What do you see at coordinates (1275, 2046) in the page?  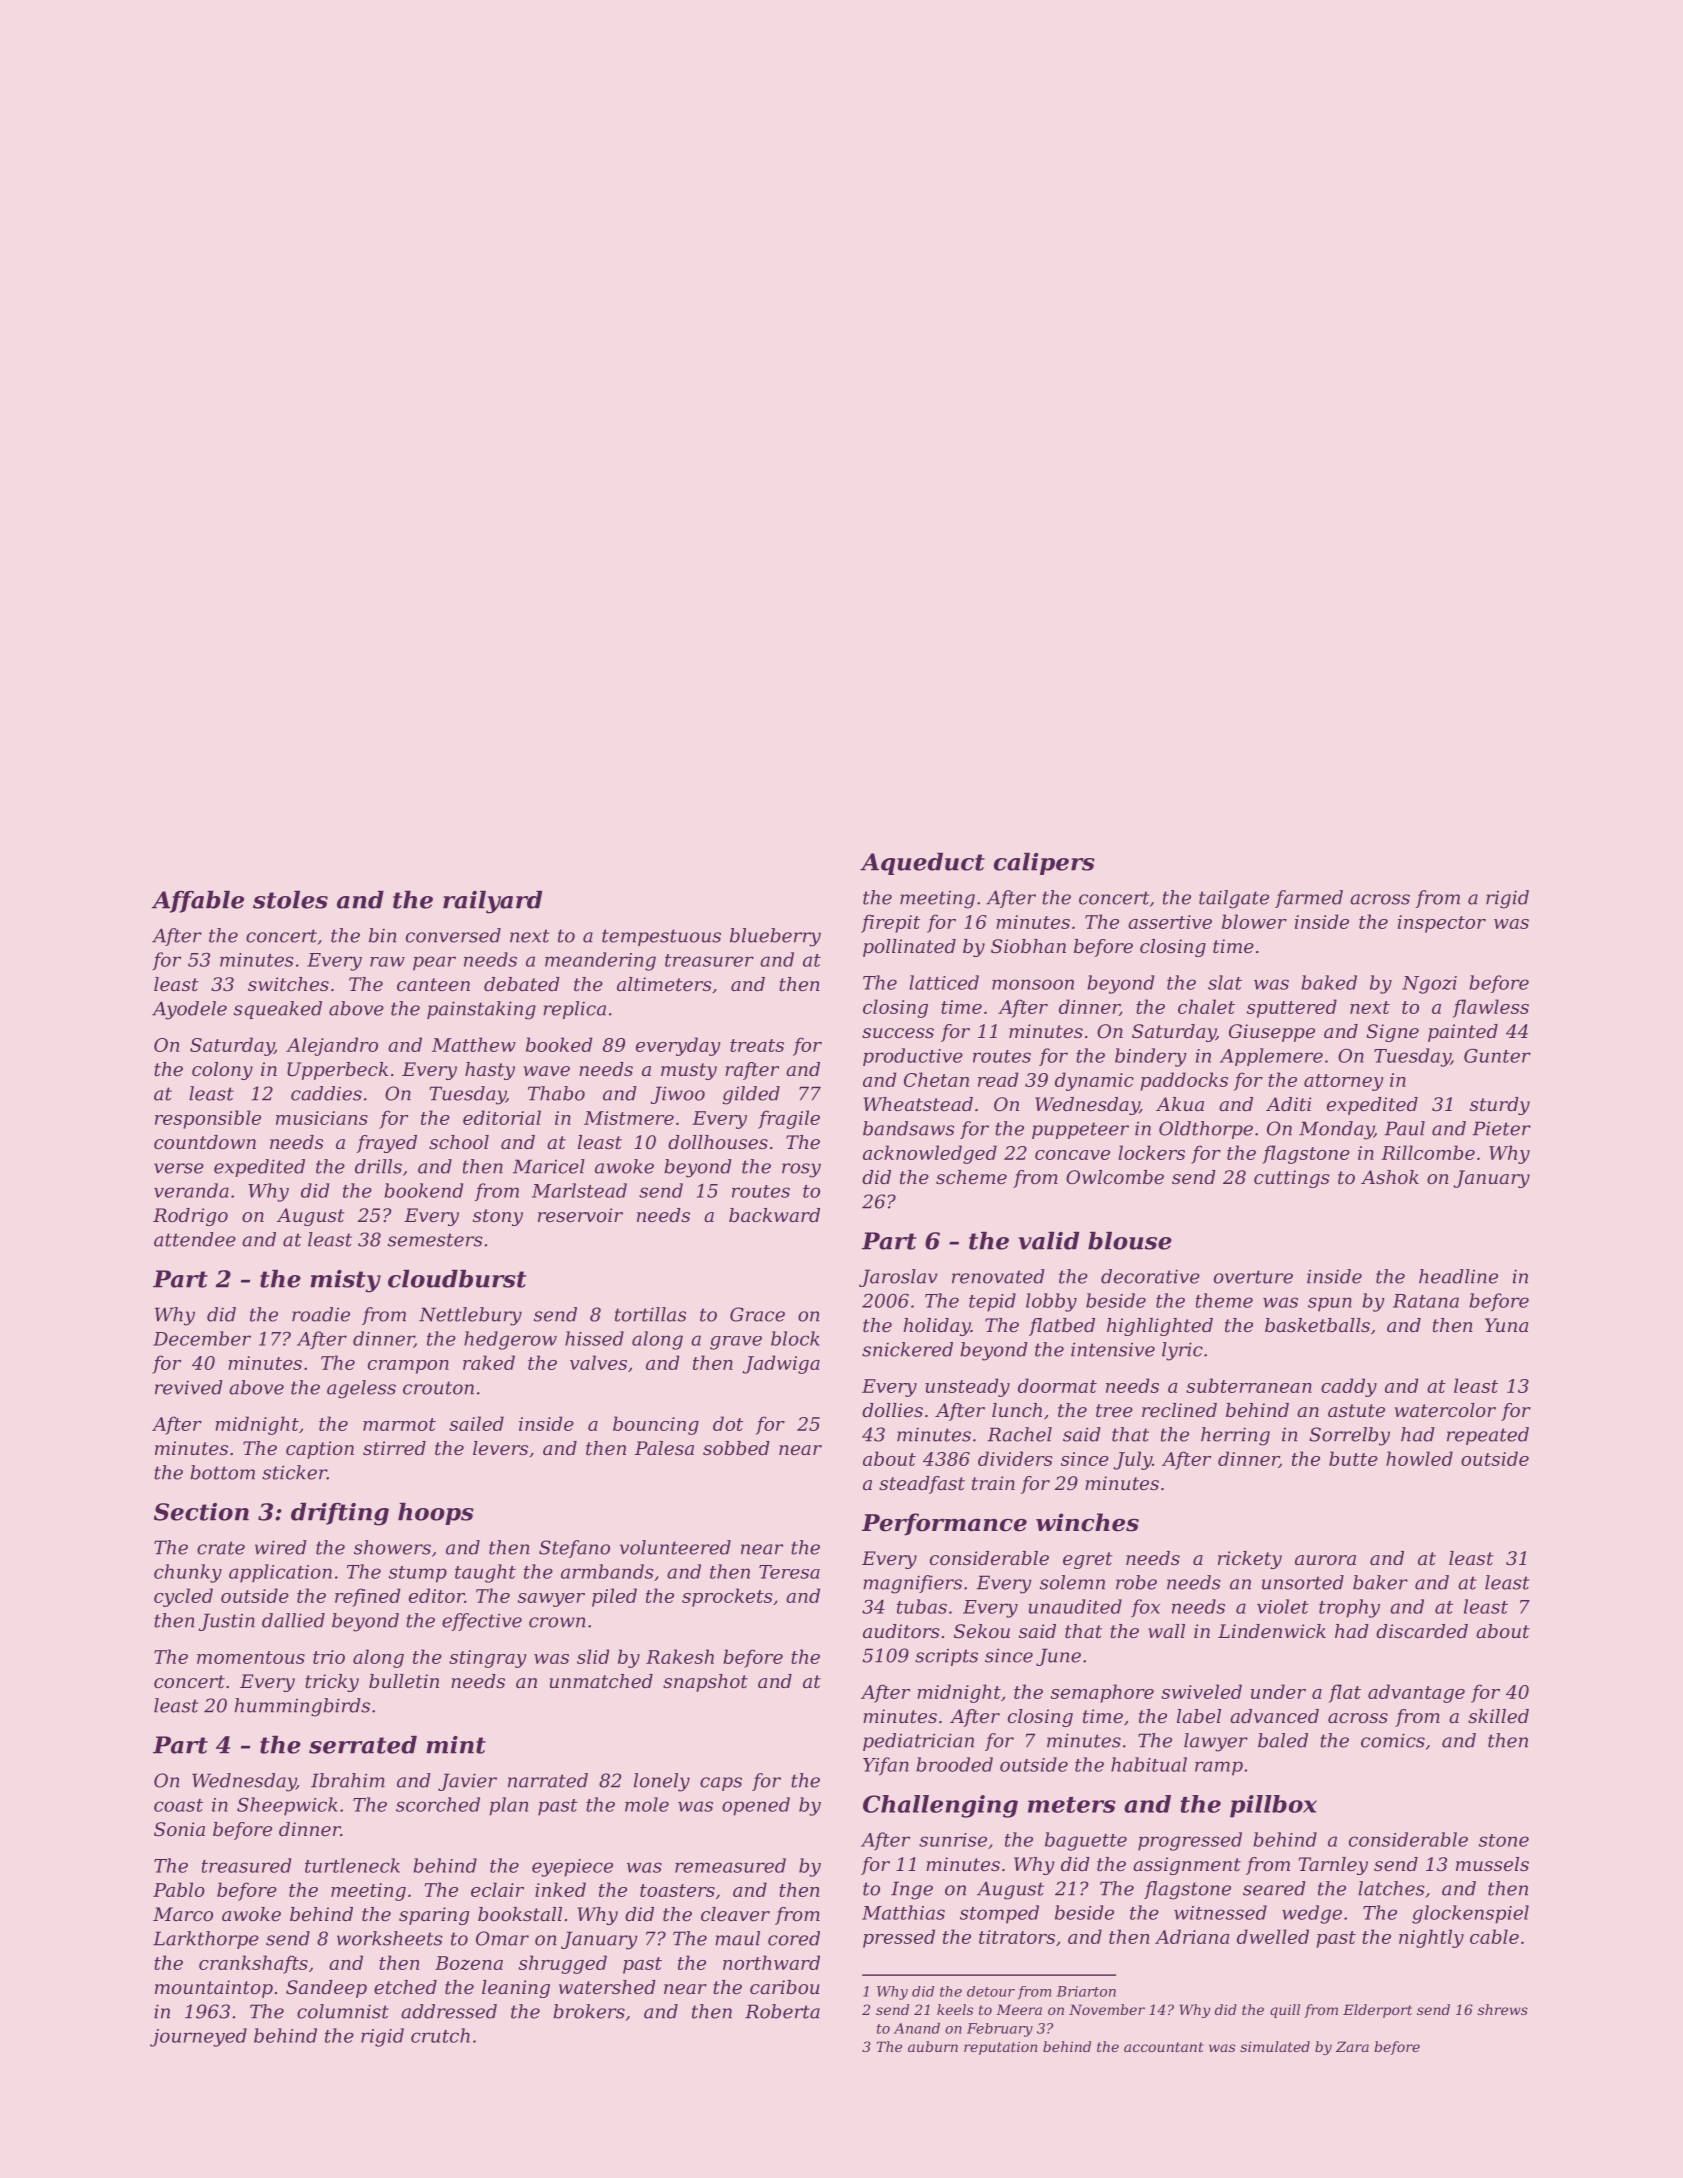 I see `simulated` at bounding box center [1275, 2046].
